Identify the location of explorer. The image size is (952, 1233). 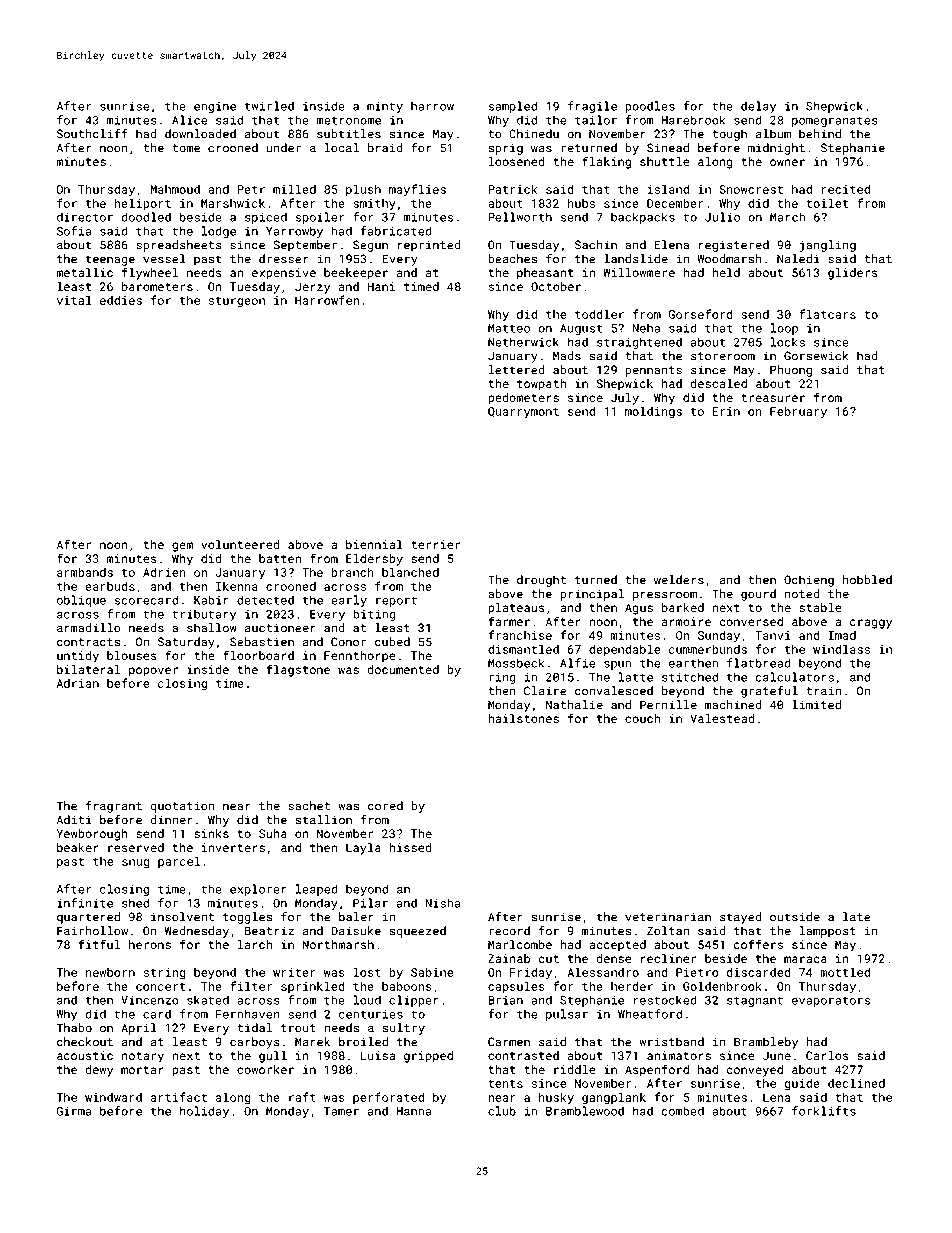
(258, 890).
